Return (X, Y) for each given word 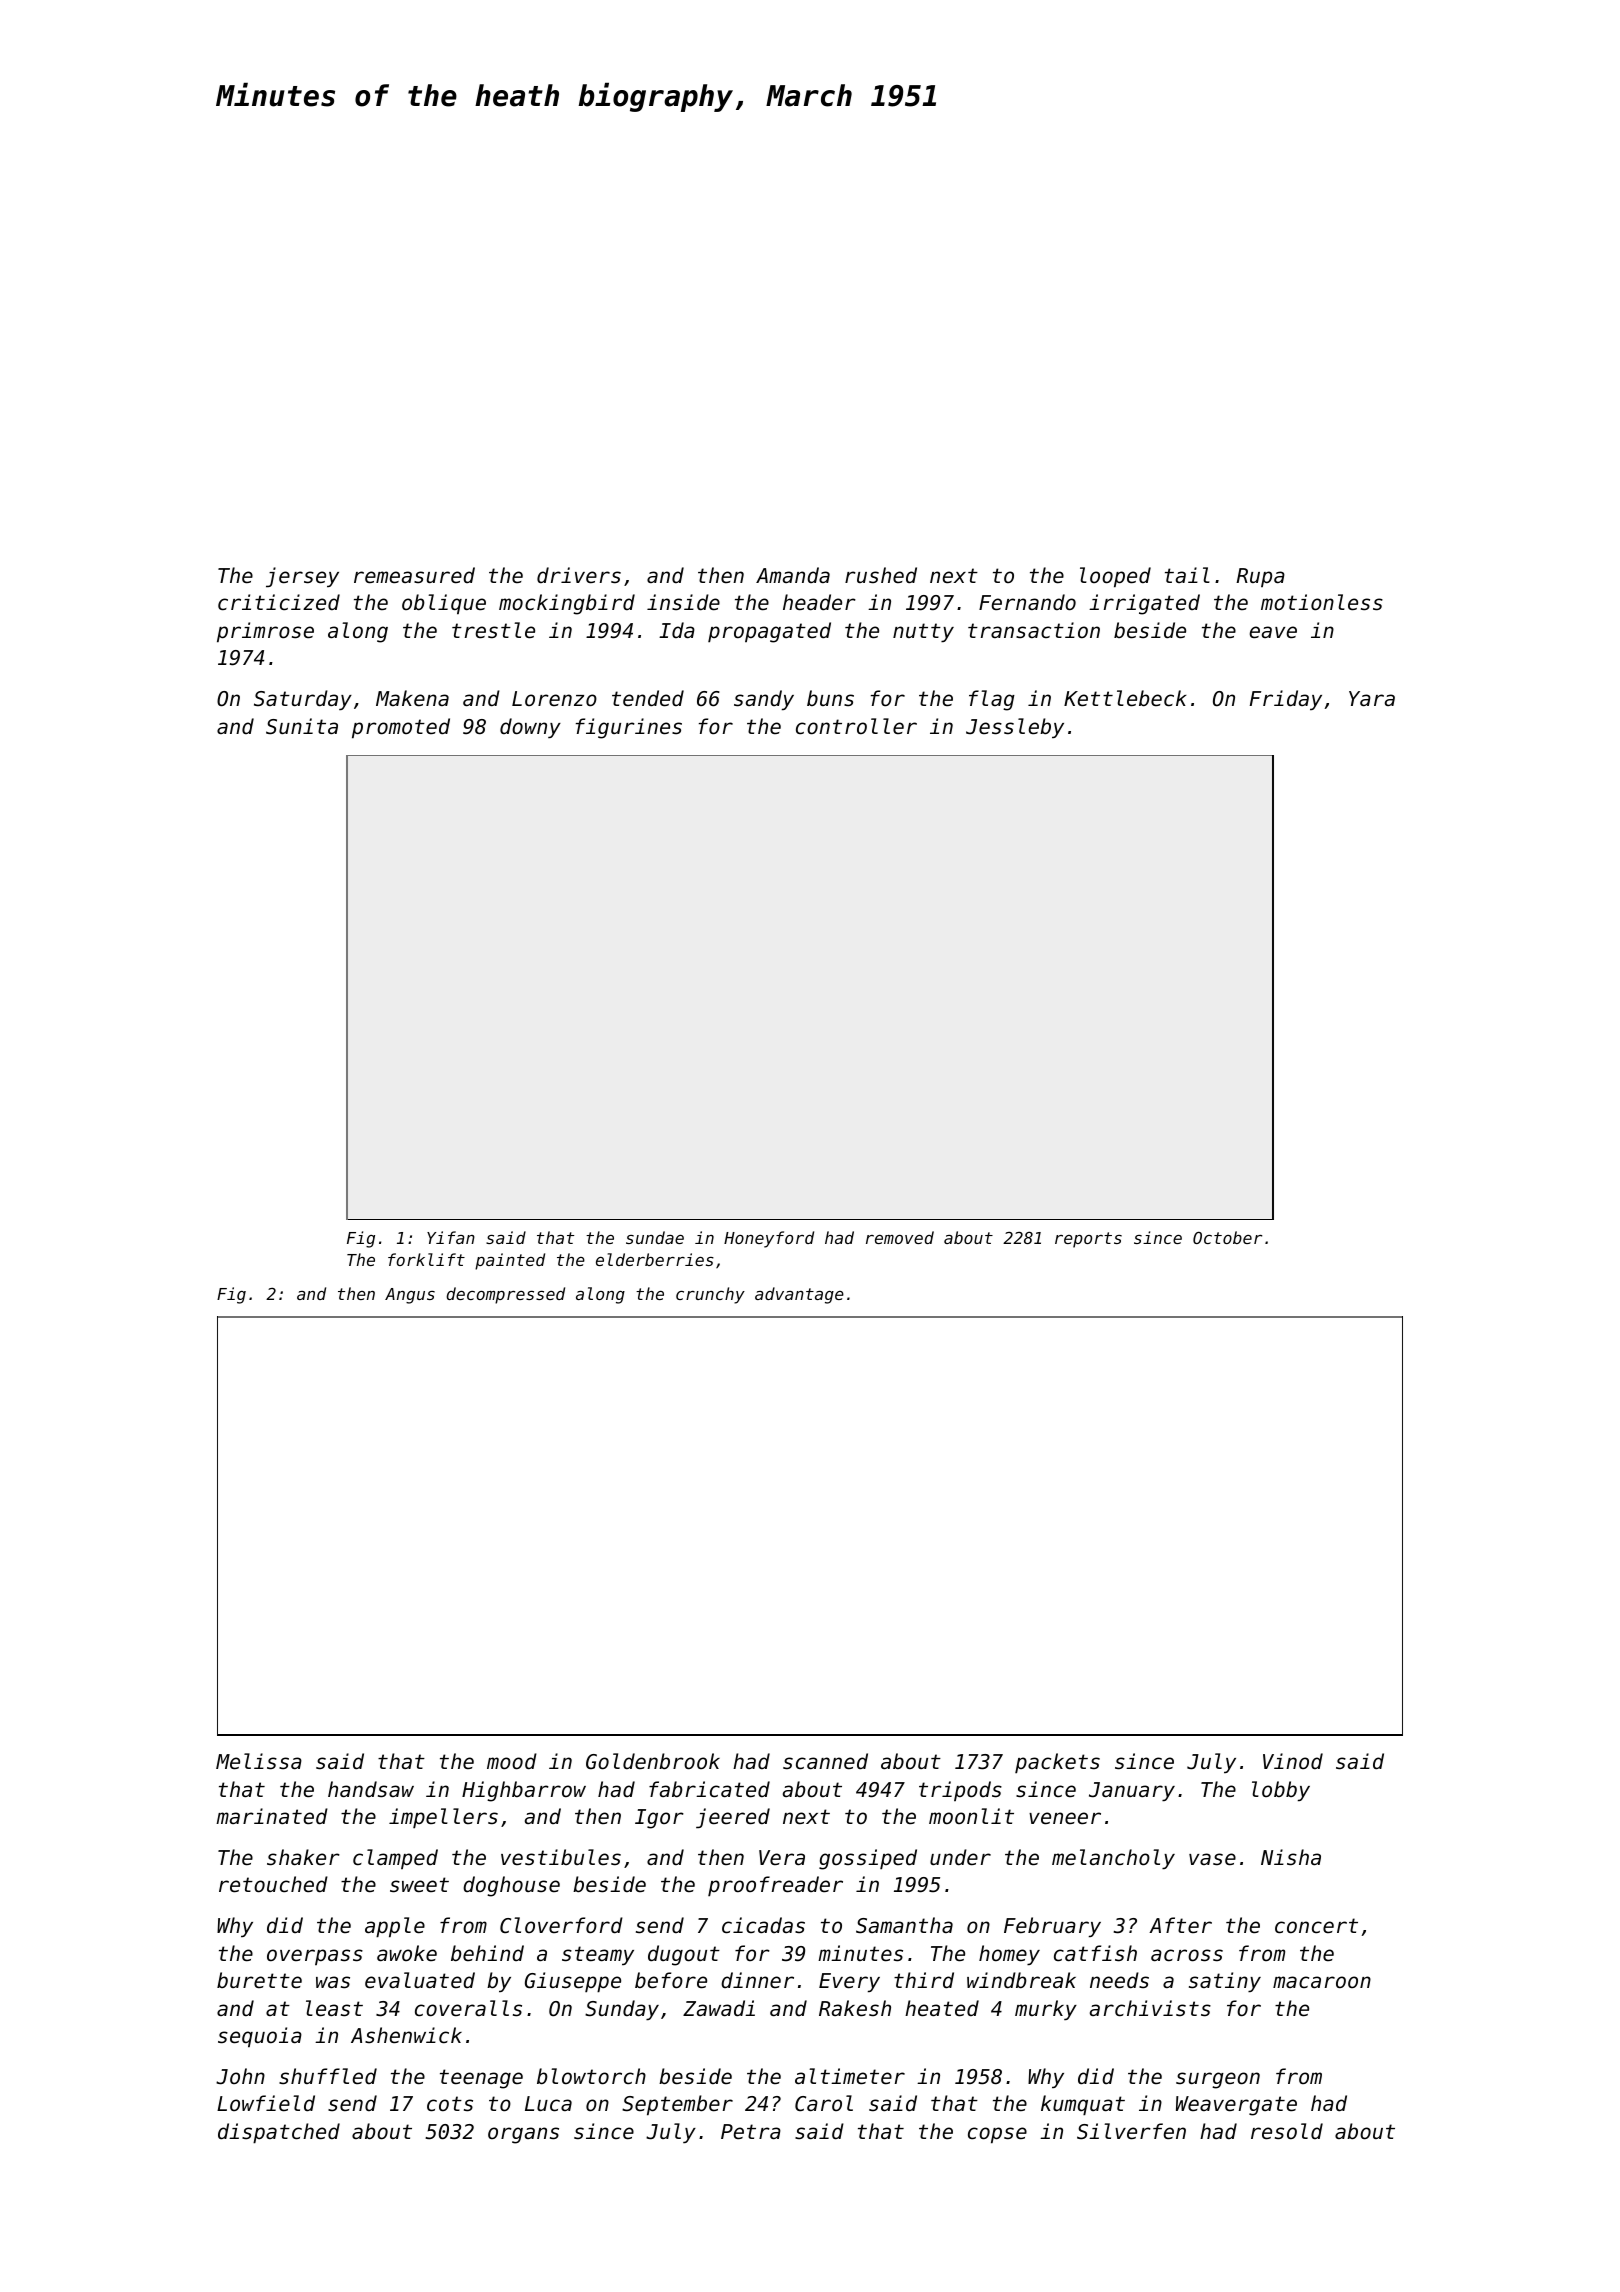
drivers (579, 575)
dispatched (279, 2133)
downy (530, 728)
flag (992, 700)
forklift (426, 1259)
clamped (395, 1859)
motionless (1322, 602)
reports (1088, 1240)
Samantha (904, 1925)
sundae (655, 1237)
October (1227, 1237)
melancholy (1113, 1859)
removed (900, 1237)
